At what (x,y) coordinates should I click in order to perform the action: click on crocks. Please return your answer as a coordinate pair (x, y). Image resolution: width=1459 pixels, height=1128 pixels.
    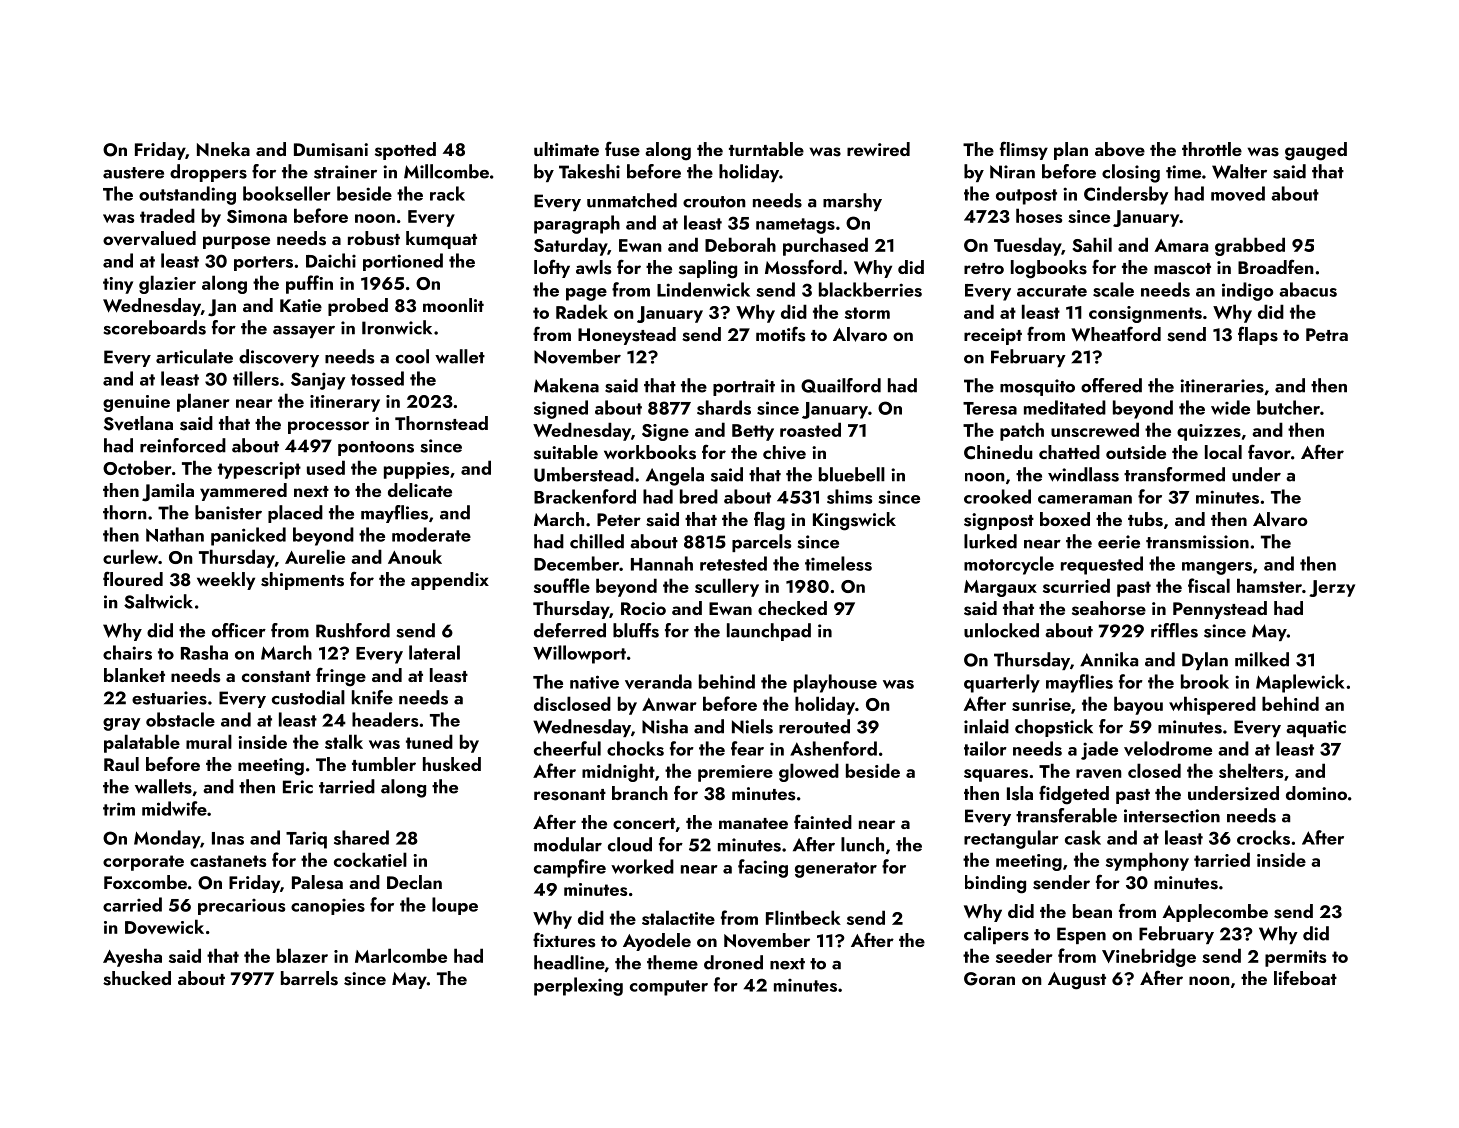
    Looking at the image, I should click on (1263, 837).
